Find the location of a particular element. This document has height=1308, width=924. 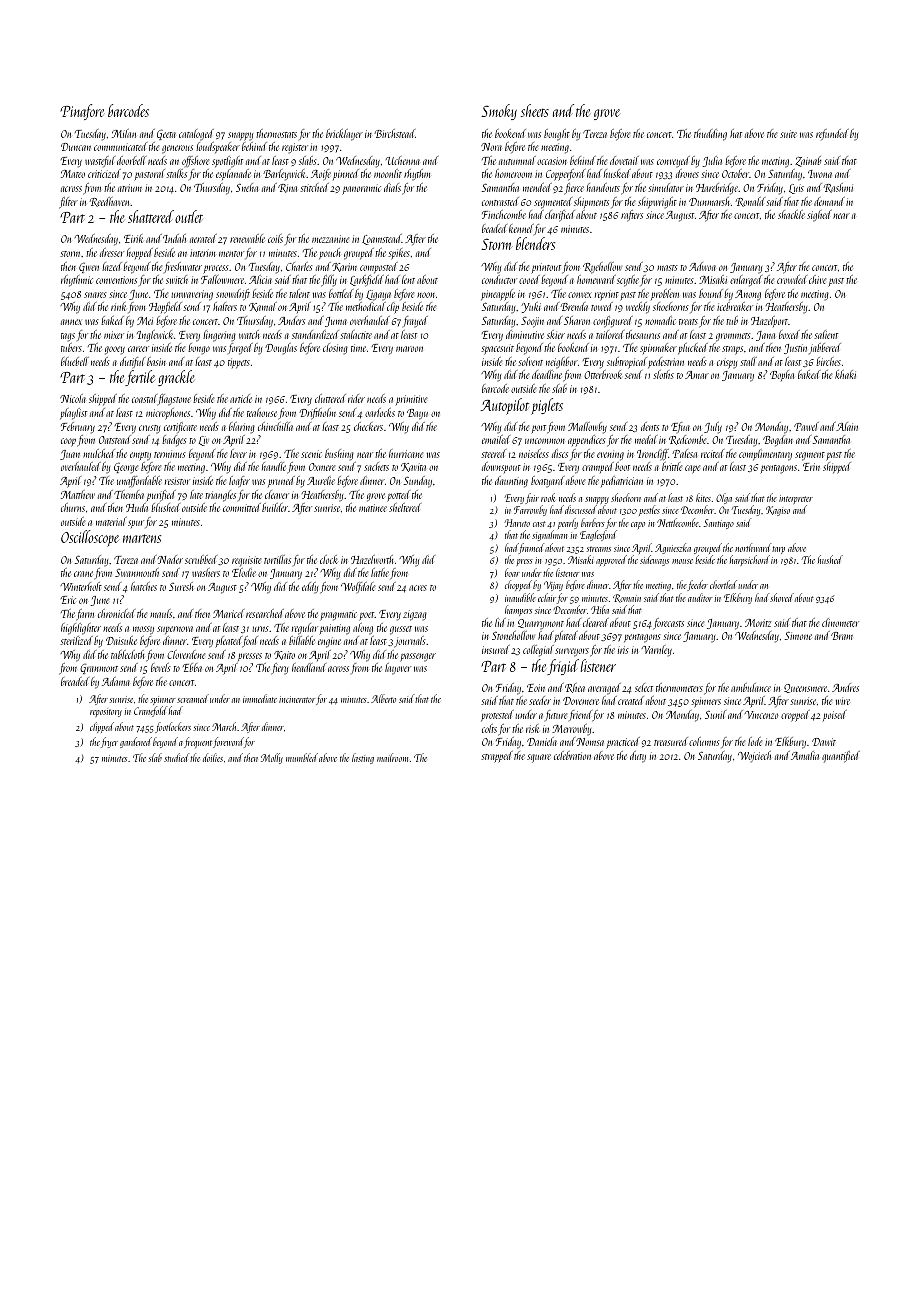

lasting is located at coordinates (363, 758).
